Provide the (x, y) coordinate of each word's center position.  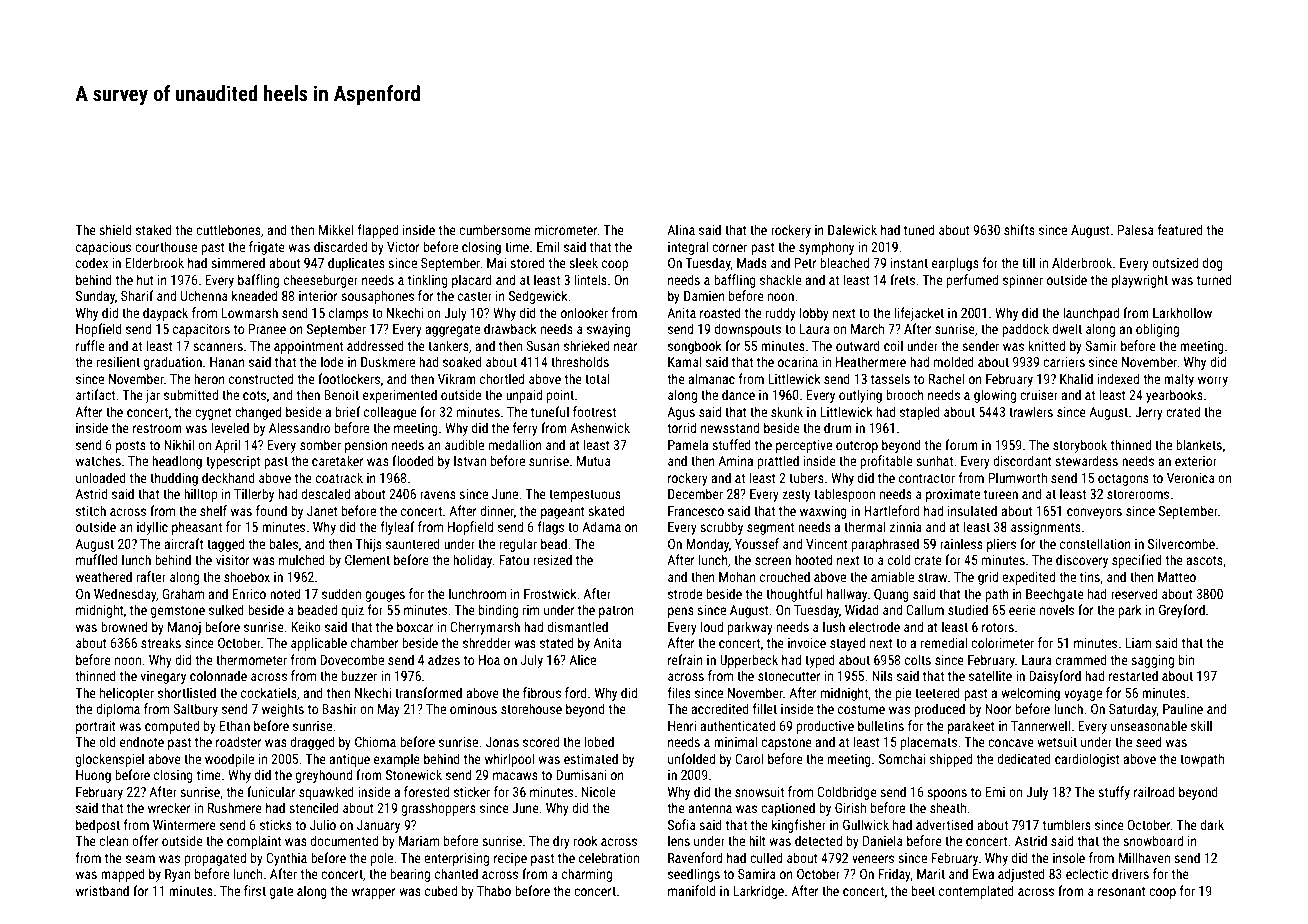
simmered (238, 262)
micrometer (566, 230)
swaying (609, 330)
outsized (1175, 262)
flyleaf (397, 528)
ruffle (90, 345)
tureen (1001, 494)
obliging (1157, 330)
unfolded (691, 758)
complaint (254, 842)
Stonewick (414, 774)
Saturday (1133, 710)
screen (773, 561)
